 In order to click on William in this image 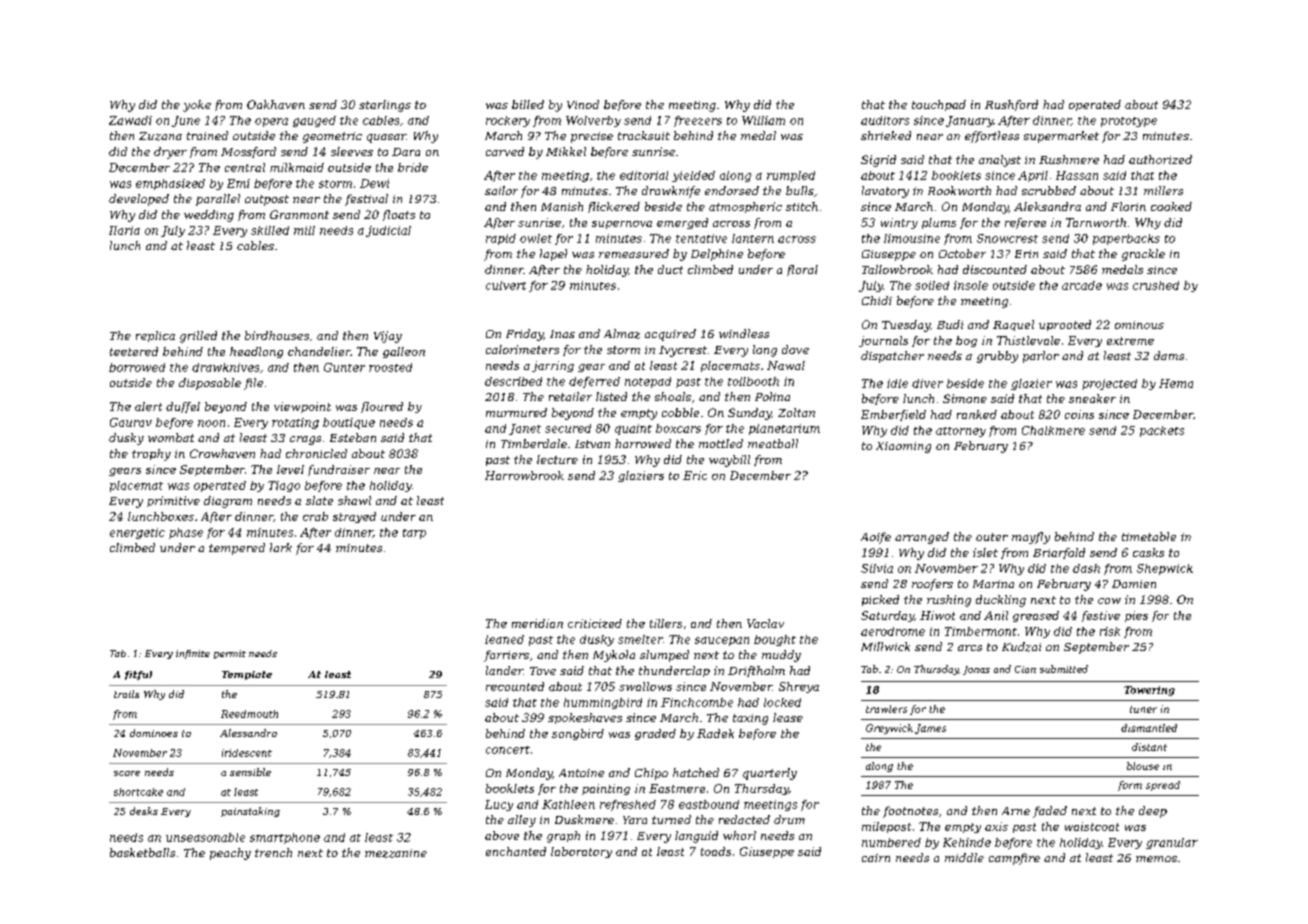, I will do `click(763, 120)`.
